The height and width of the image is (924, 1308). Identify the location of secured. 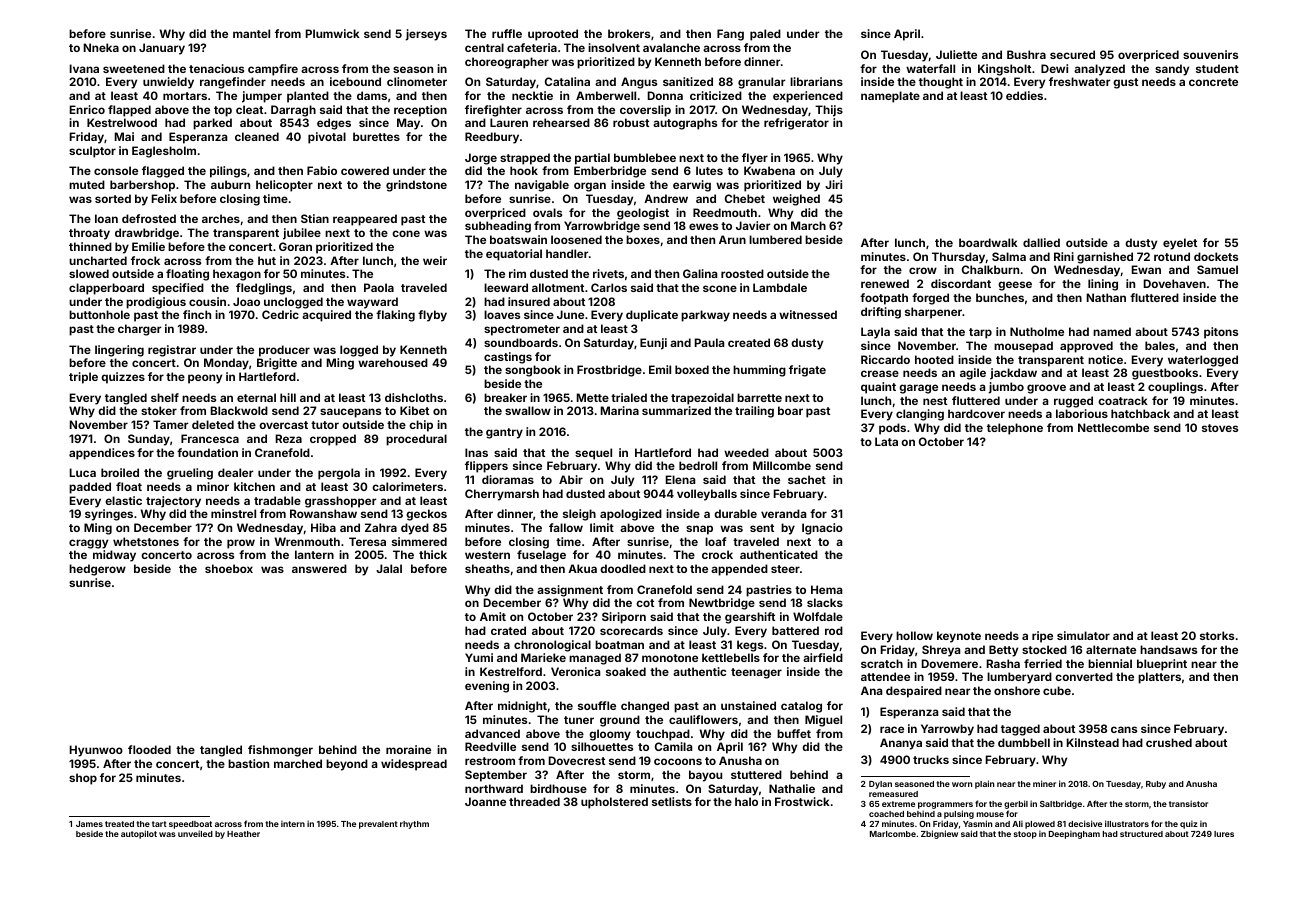
(1072, 54).
